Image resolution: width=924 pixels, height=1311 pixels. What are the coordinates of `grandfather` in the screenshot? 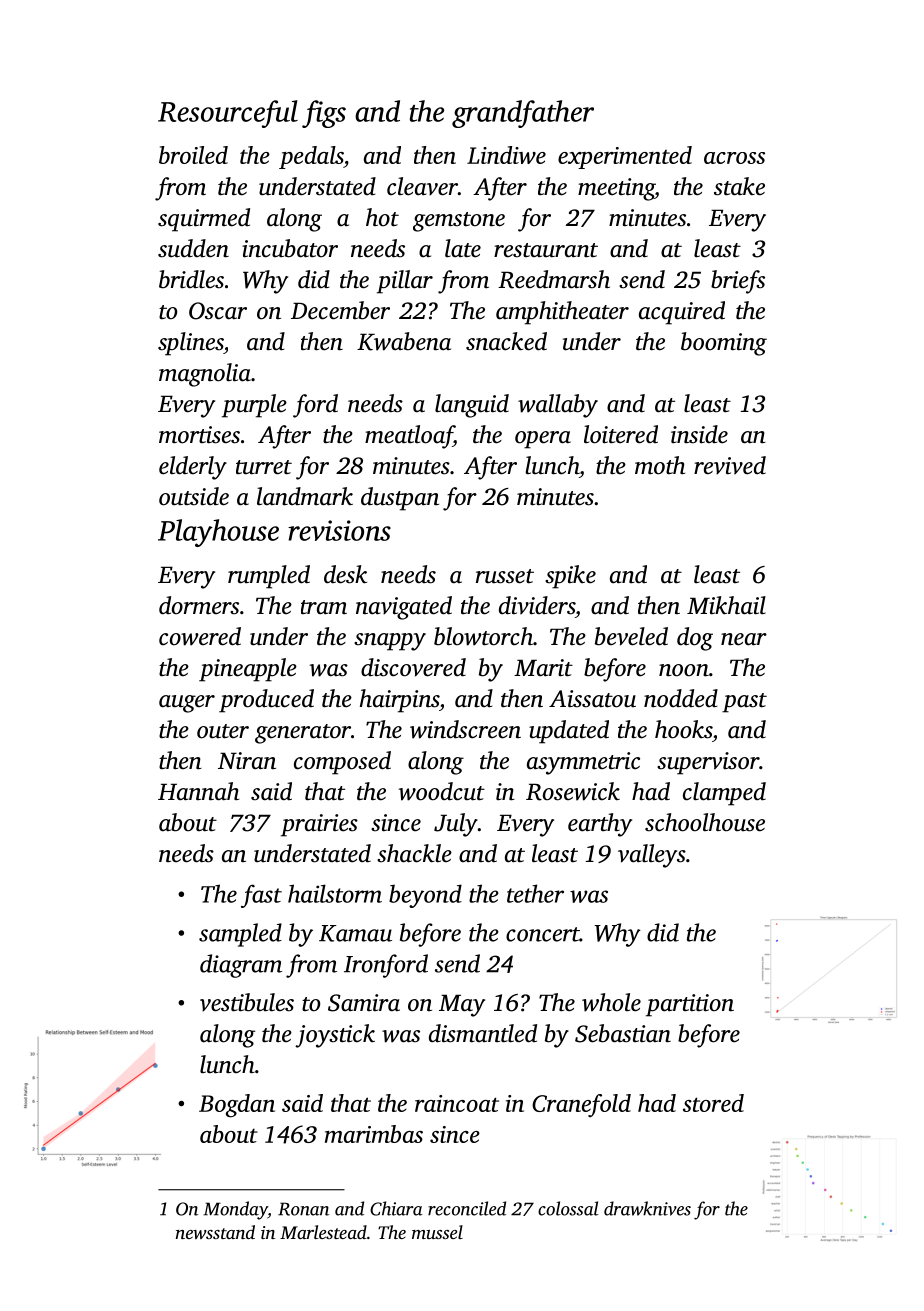 It's located at (523, 114).
